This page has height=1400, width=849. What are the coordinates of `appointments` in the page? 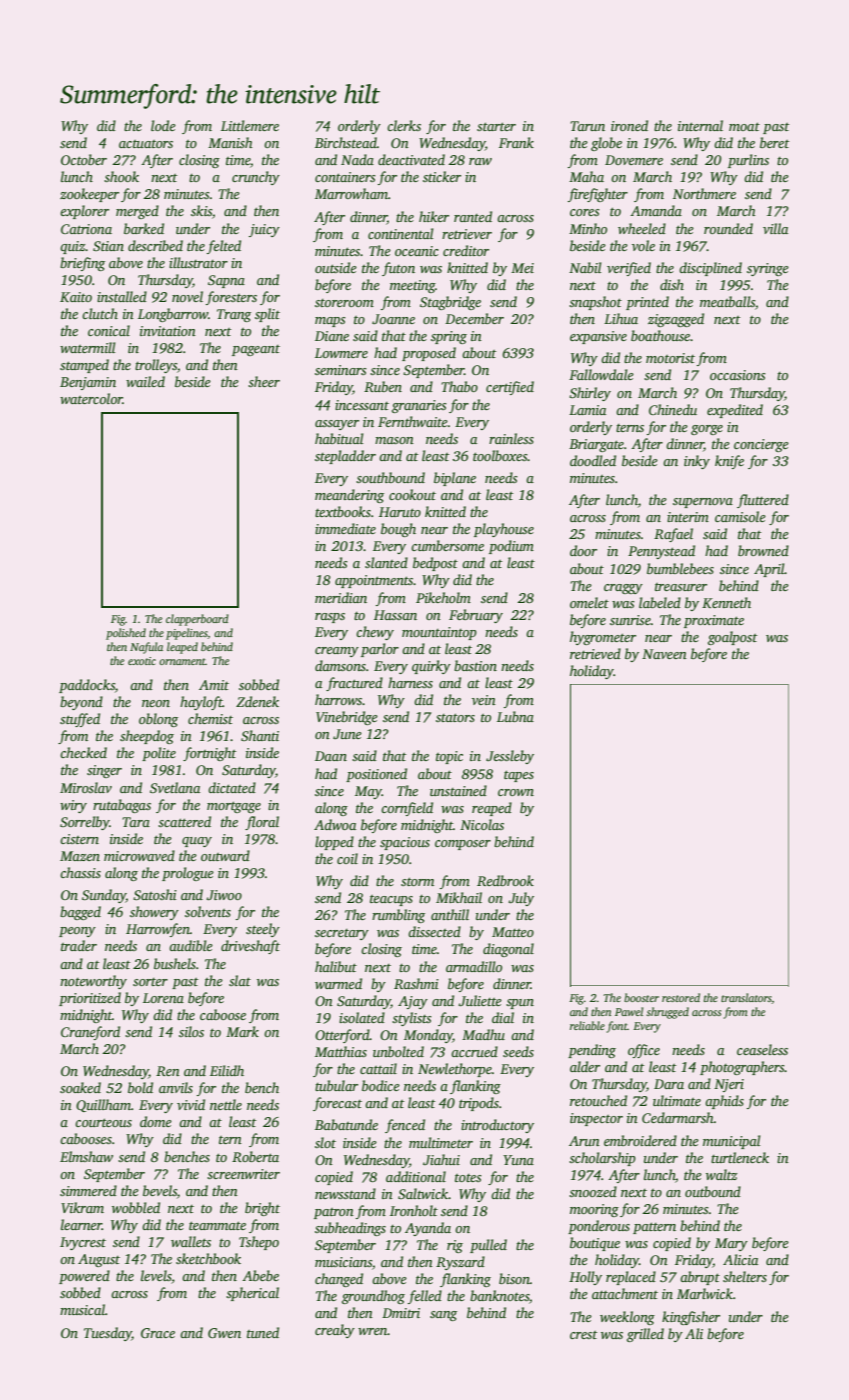 It's located at (374, 581).
